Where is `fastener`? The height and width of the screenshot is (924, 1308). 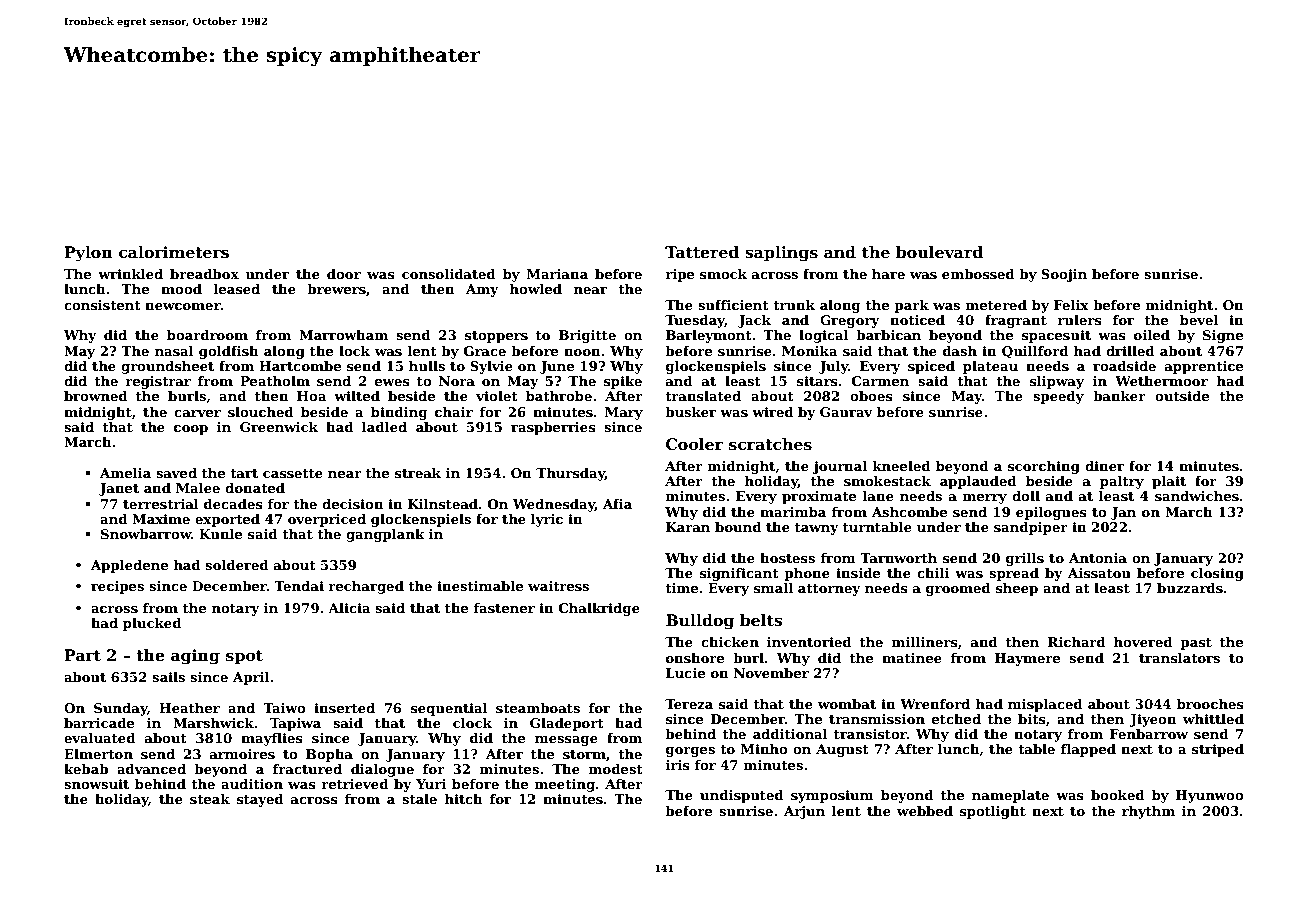 fastener is located at coordinates (504, 608).
